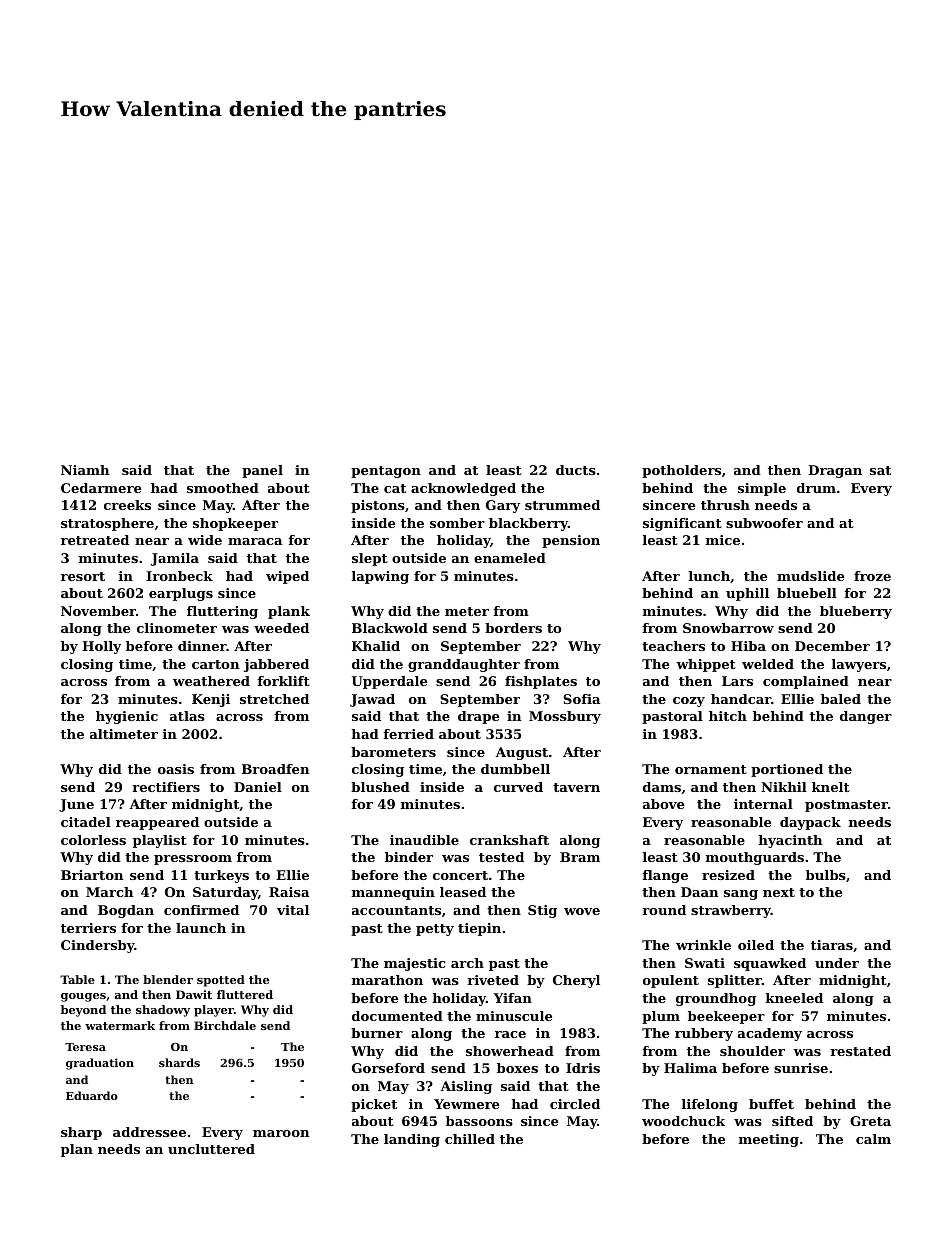 The image size is (952, 1233). Describe the element at coordinates (409, 857) in the screenshot. I see `binder` at that location.
